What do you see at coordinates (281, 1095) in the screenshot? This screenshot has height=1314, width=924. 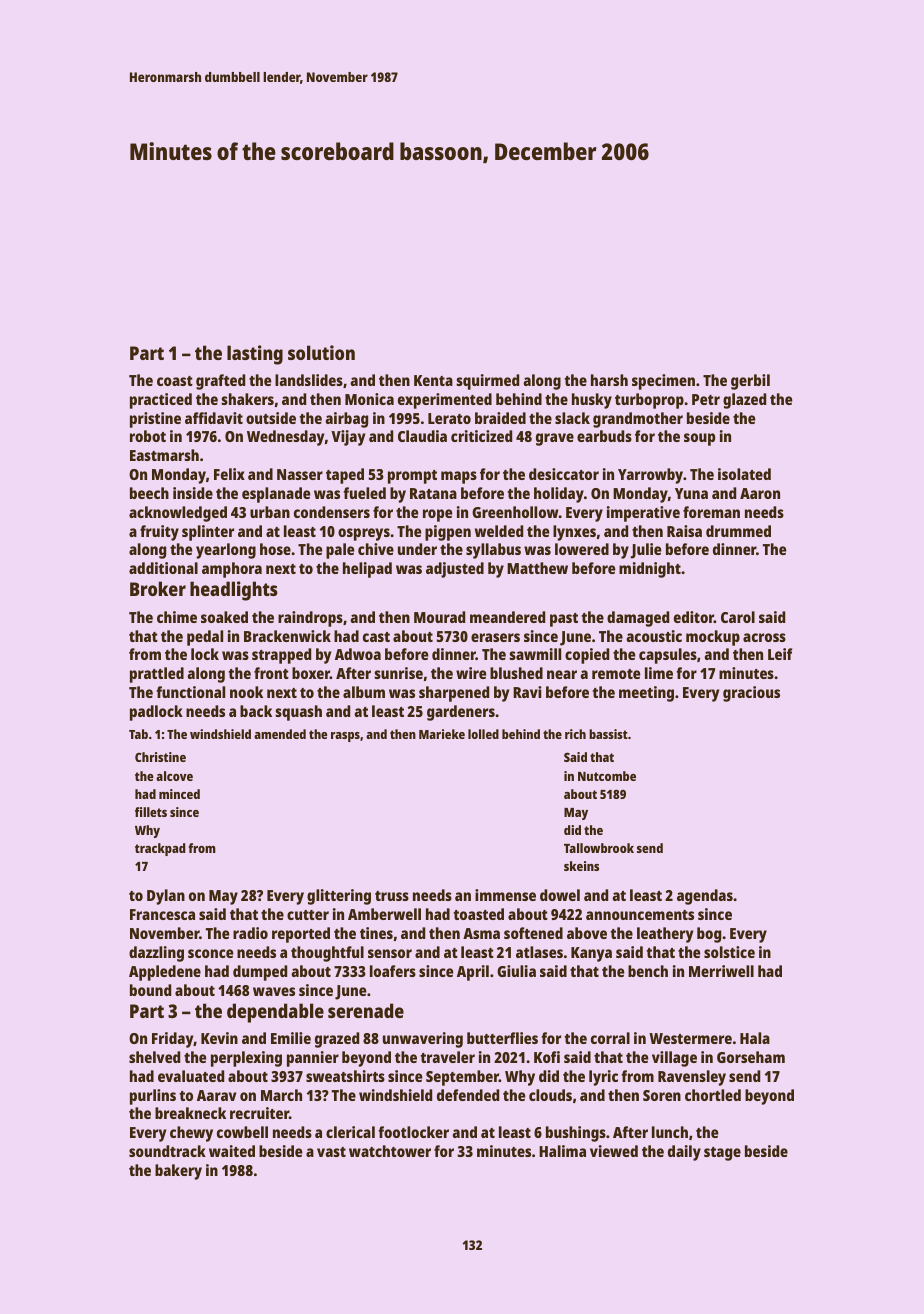 I see `March` at bounding box center [281, 1095].
